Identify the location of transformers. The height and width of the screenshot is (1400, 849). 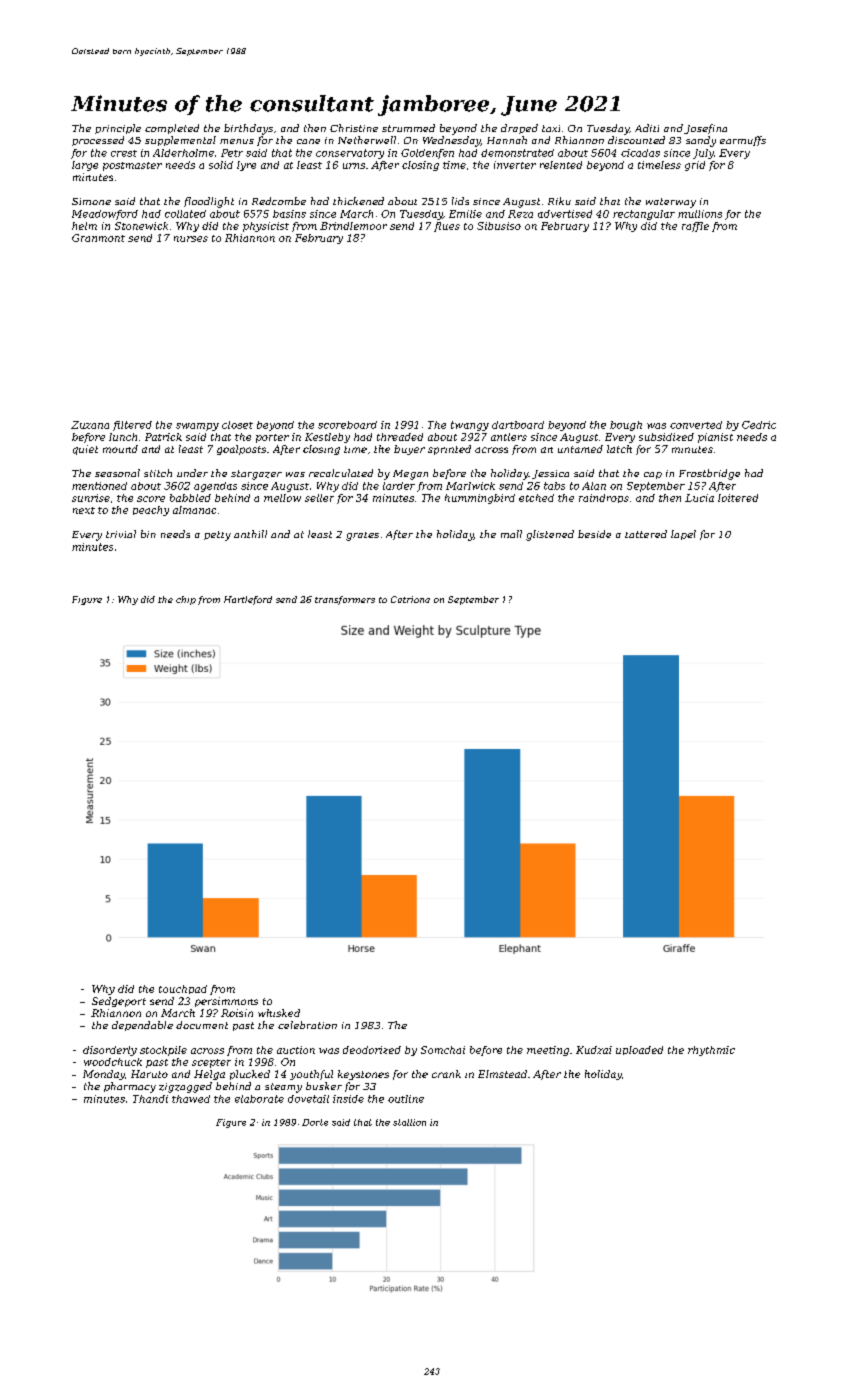
(345, 600).
